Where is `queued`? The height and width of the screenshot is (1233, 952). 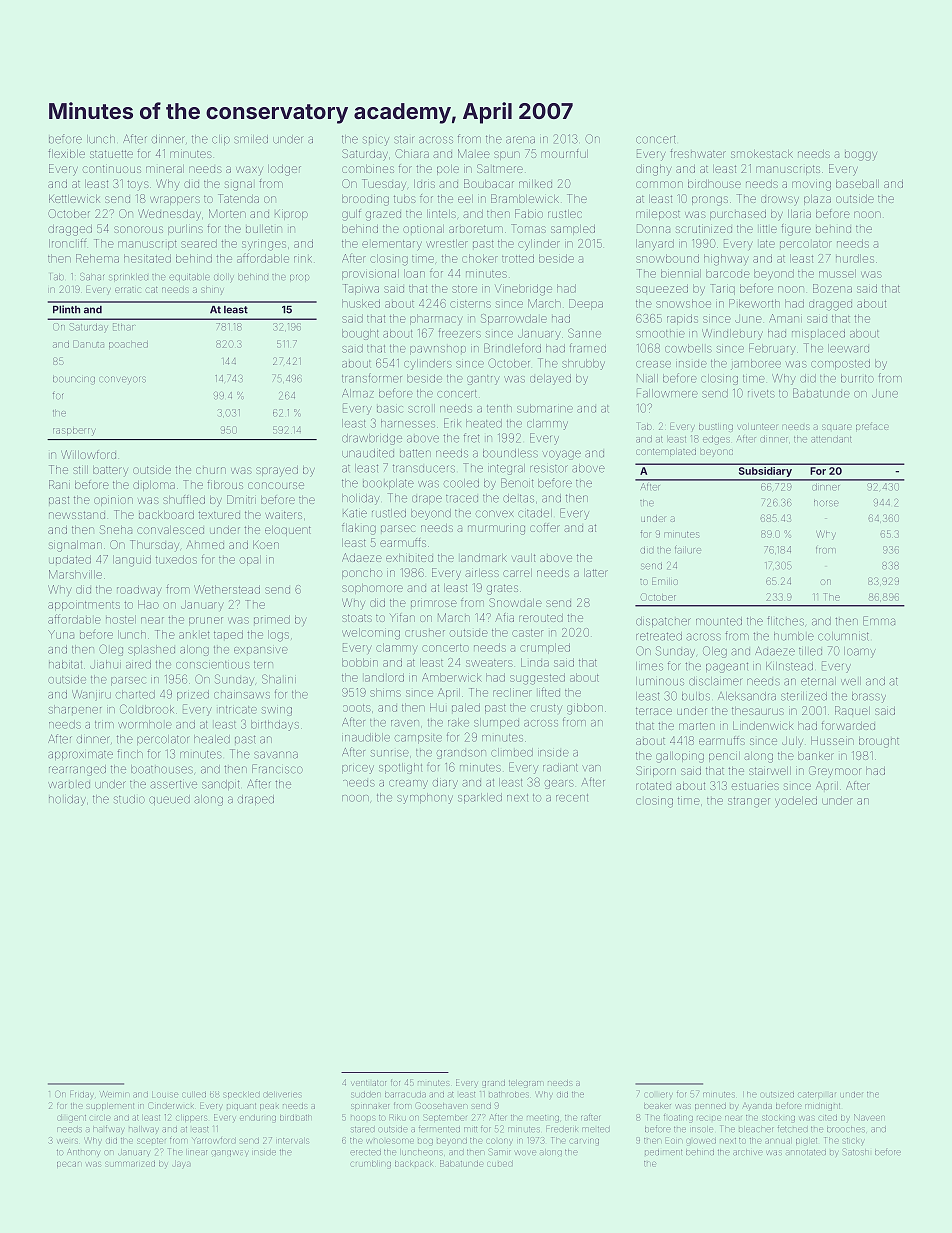 queued is located at coordinates (169, 800).
